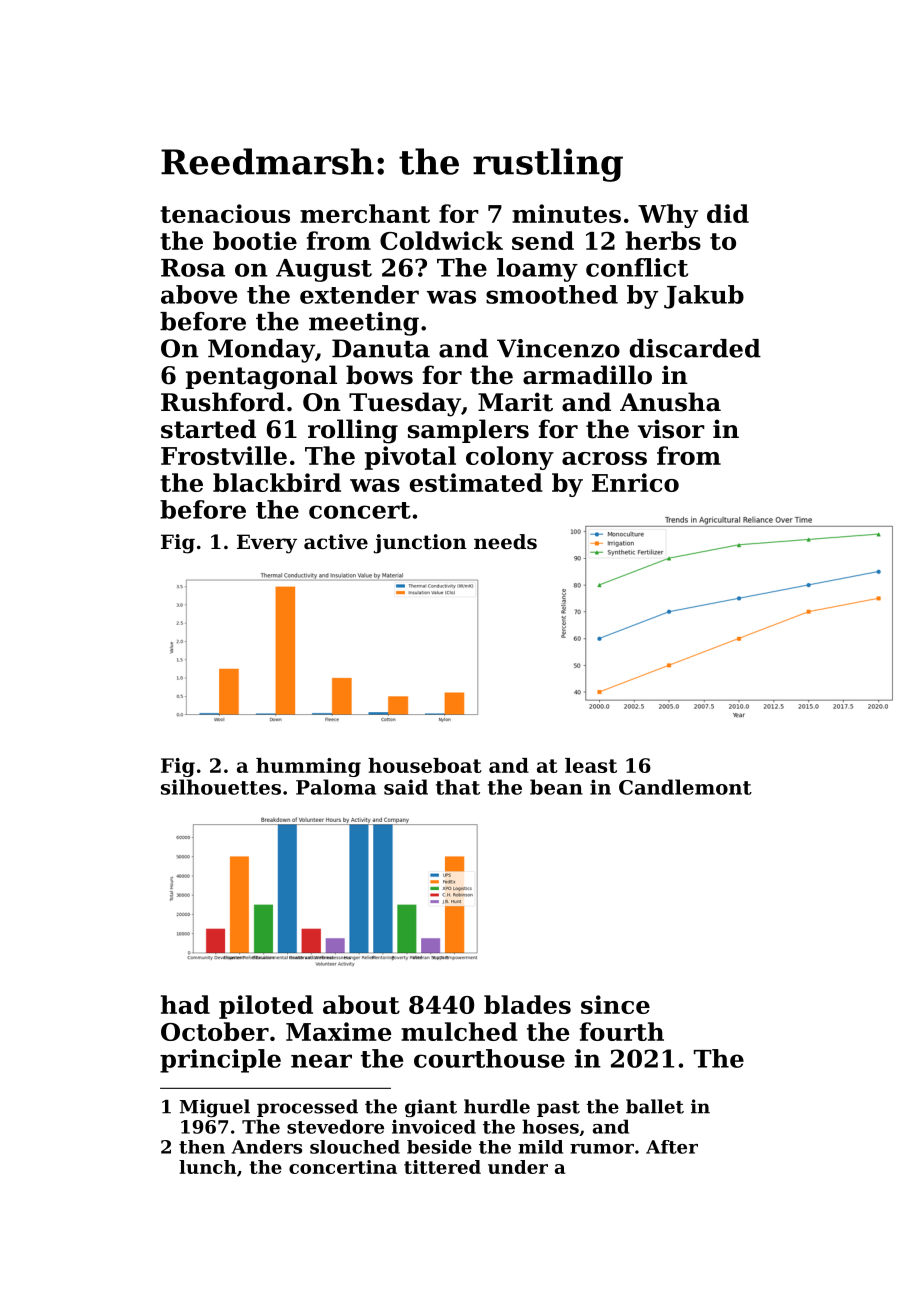 The height and width of the image is (1311, 924). Describe the element at coordinates (672, 1147) in the image. I see `After` at that location.
